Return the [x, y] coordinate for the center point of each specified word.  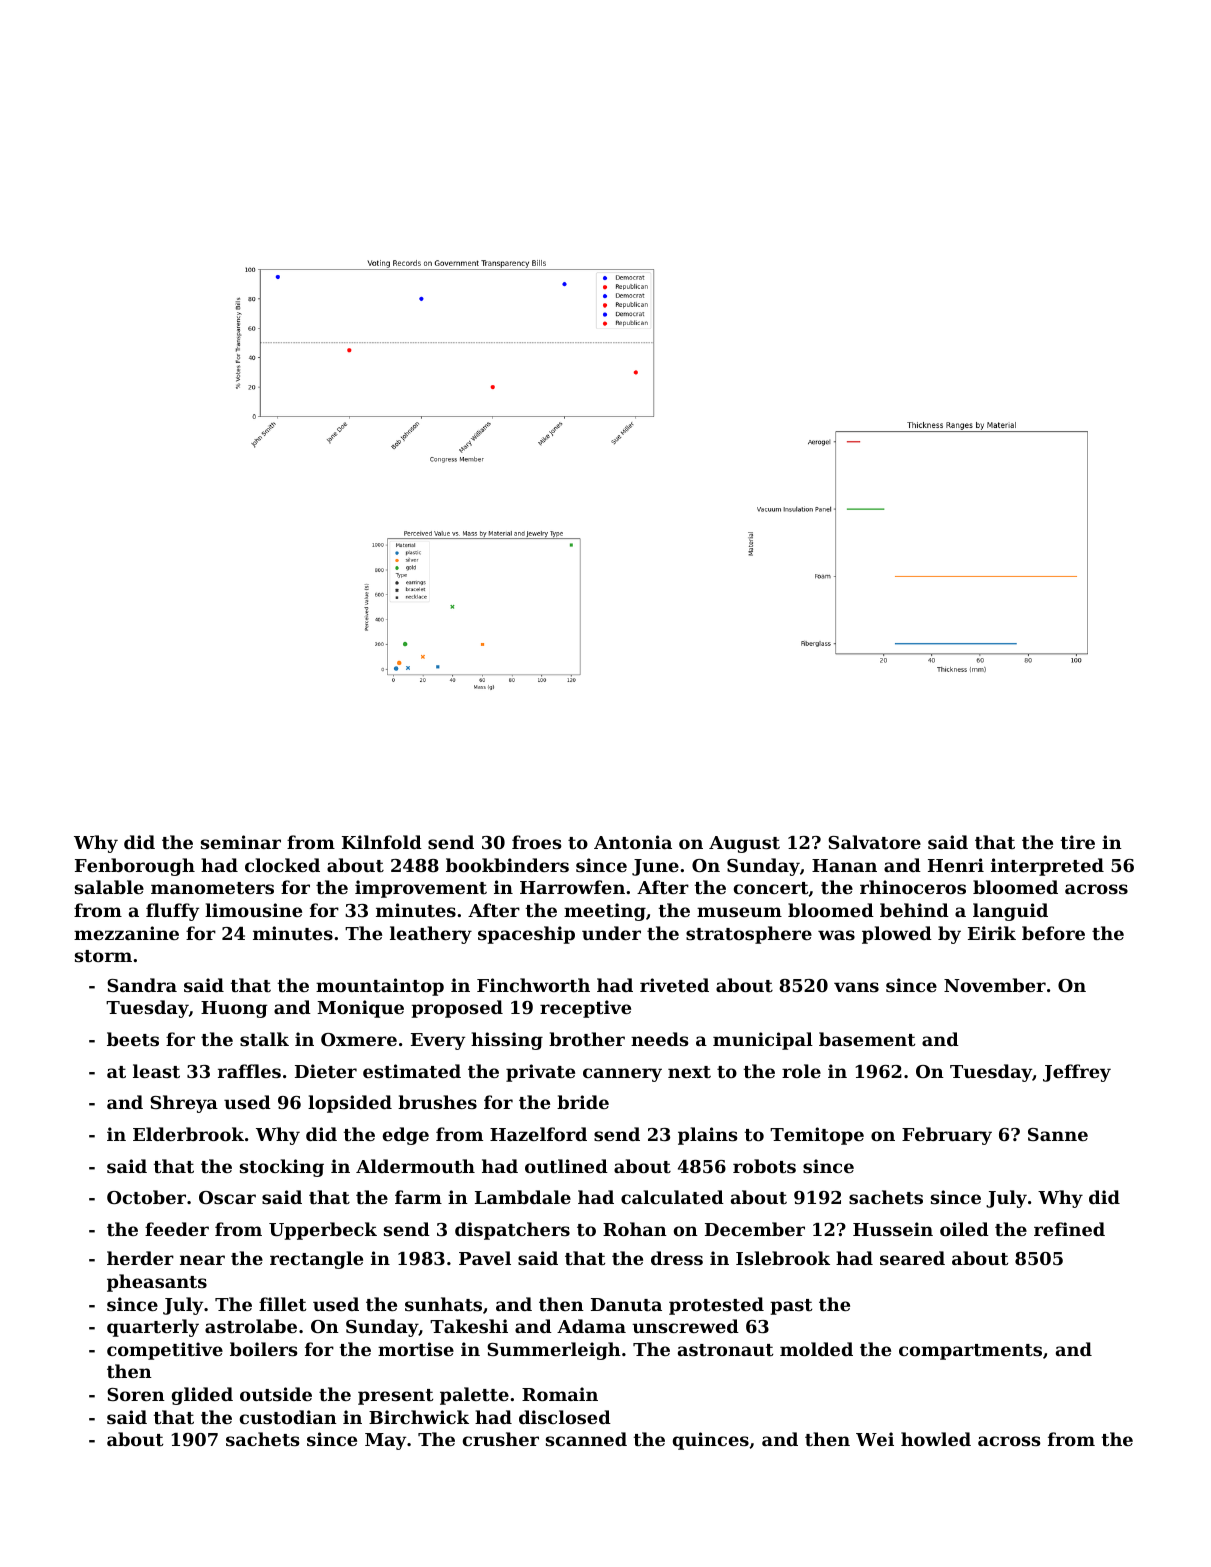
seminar [241, 842]
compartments [970, 1352]
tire [1077, 842]
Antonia [633, 842]
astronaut [725, 1350]
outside [276, 1394]
